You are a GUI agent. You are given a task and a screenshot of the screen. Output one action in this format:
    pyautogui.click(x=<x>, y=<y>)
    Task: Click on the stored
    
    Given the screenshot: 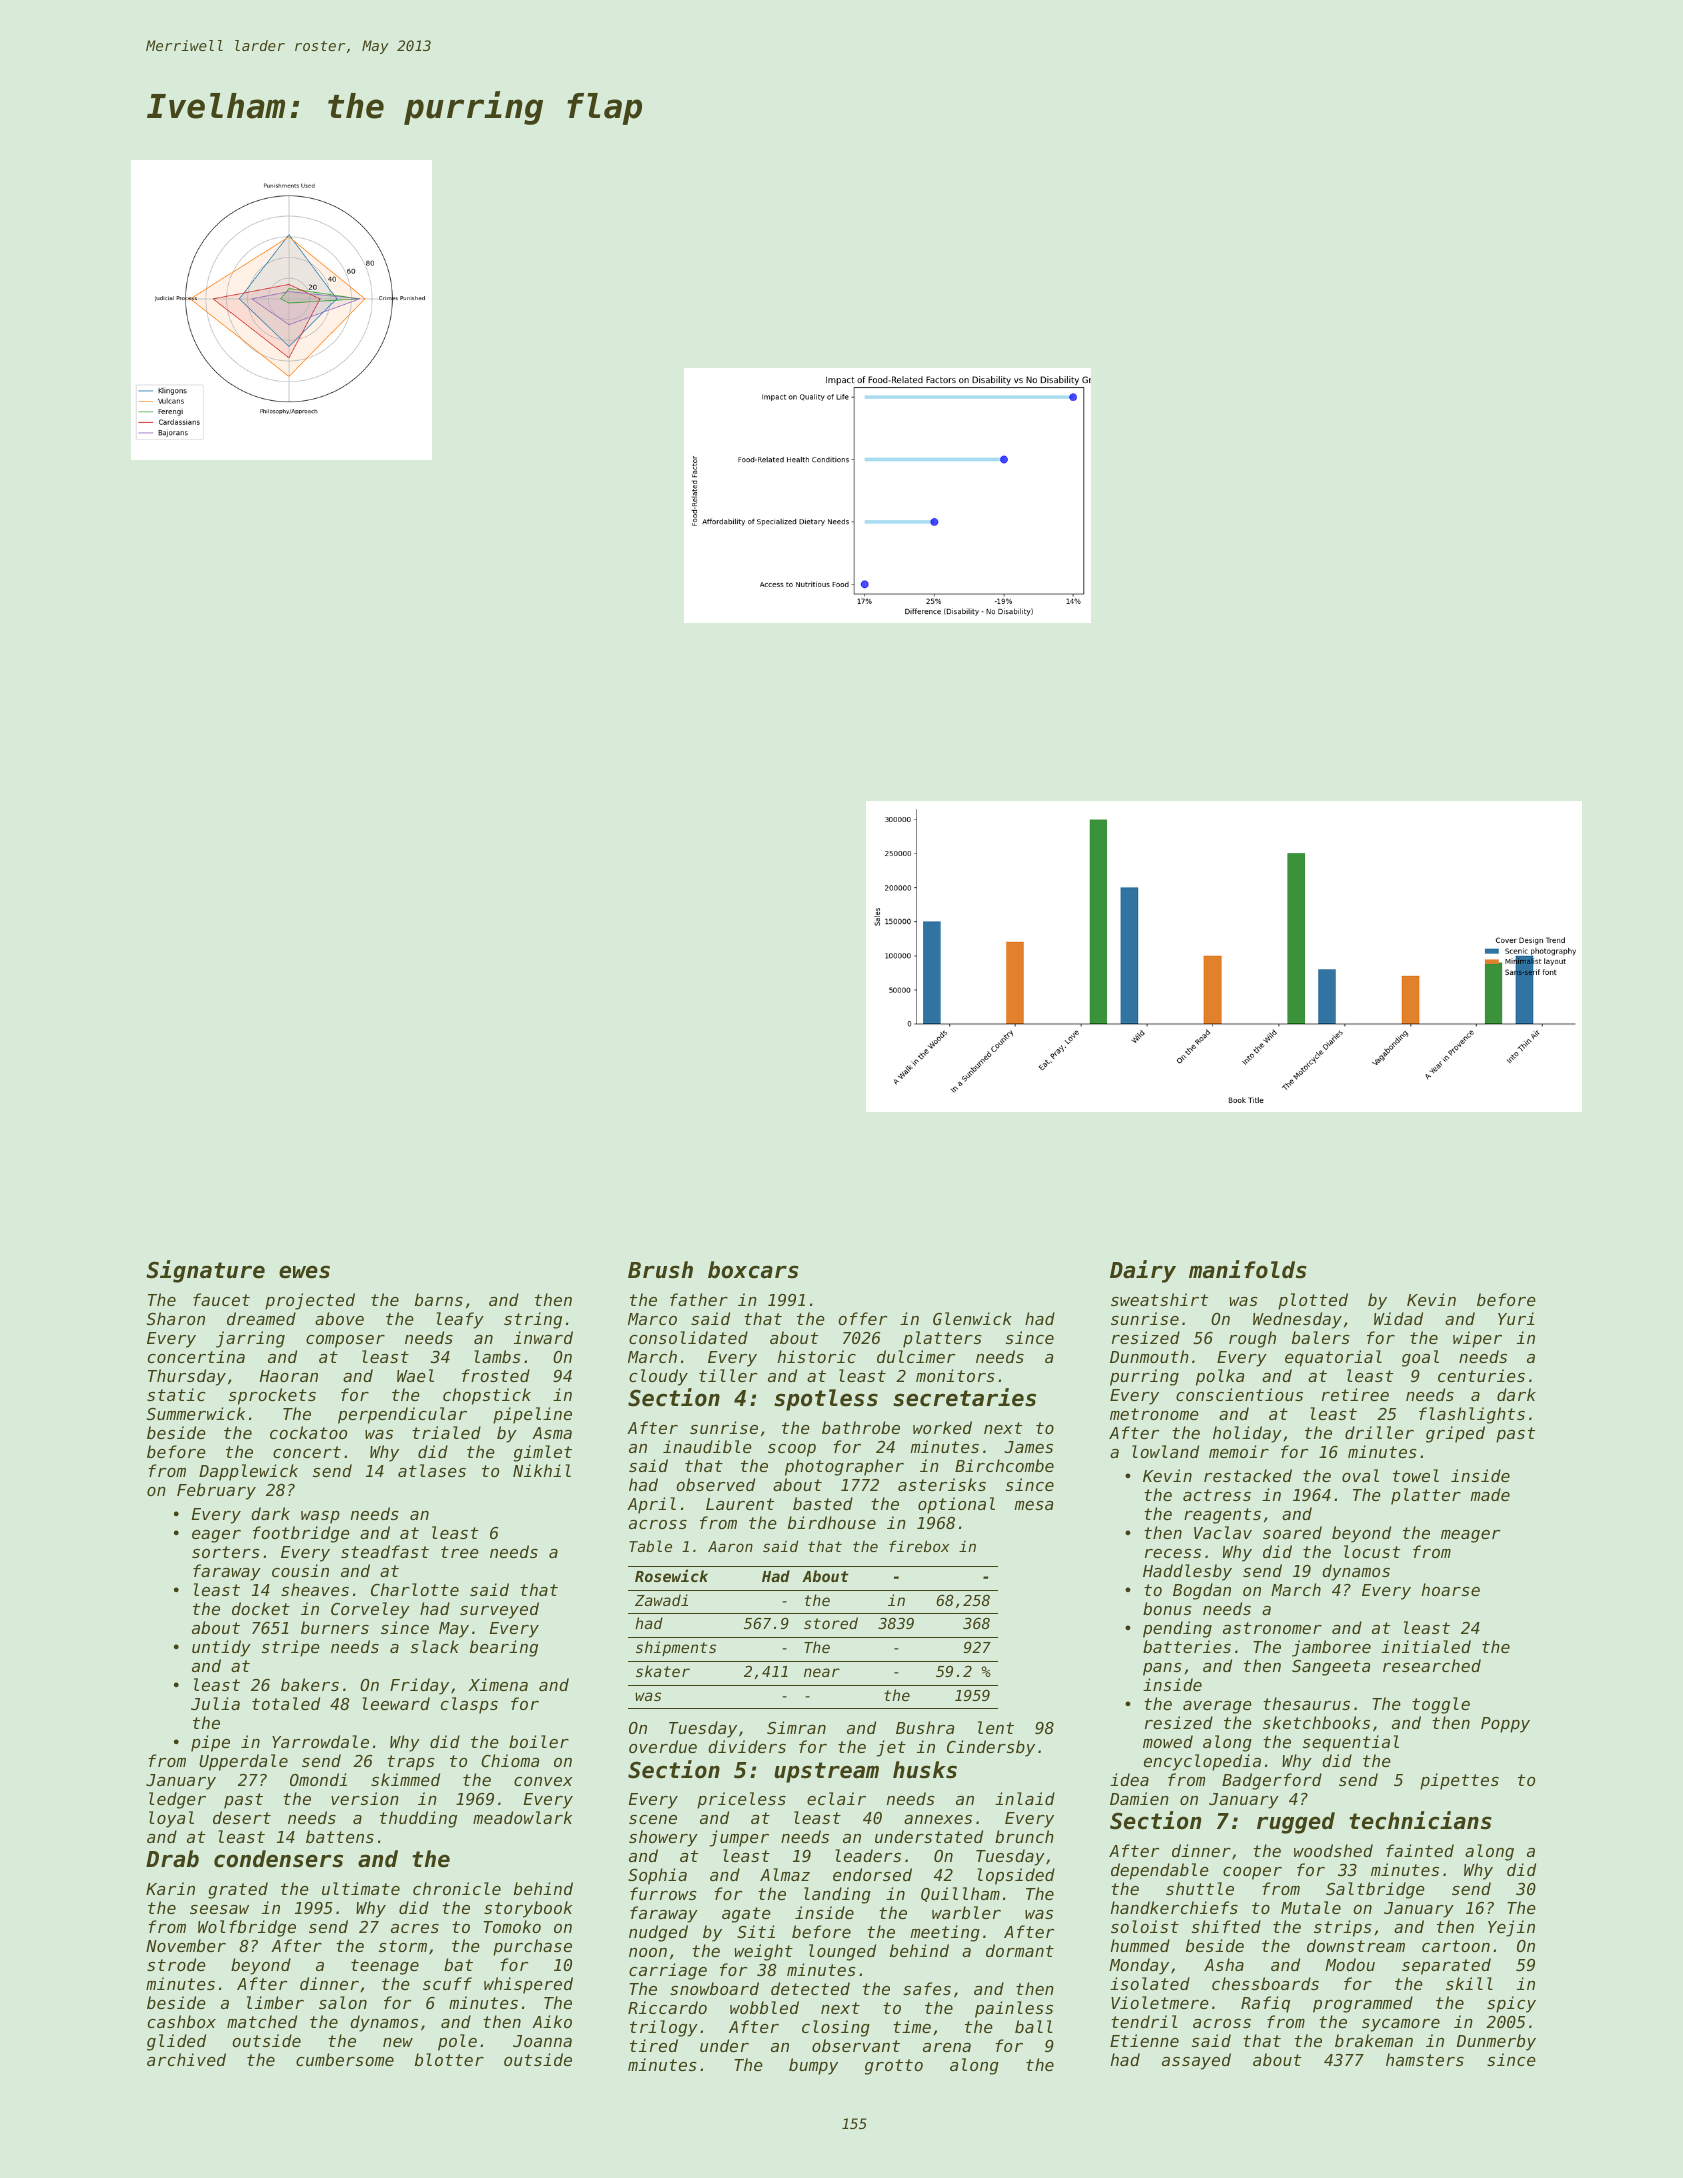 What is the action you would take?
    pyautogui.click(x=831, y=1623)
